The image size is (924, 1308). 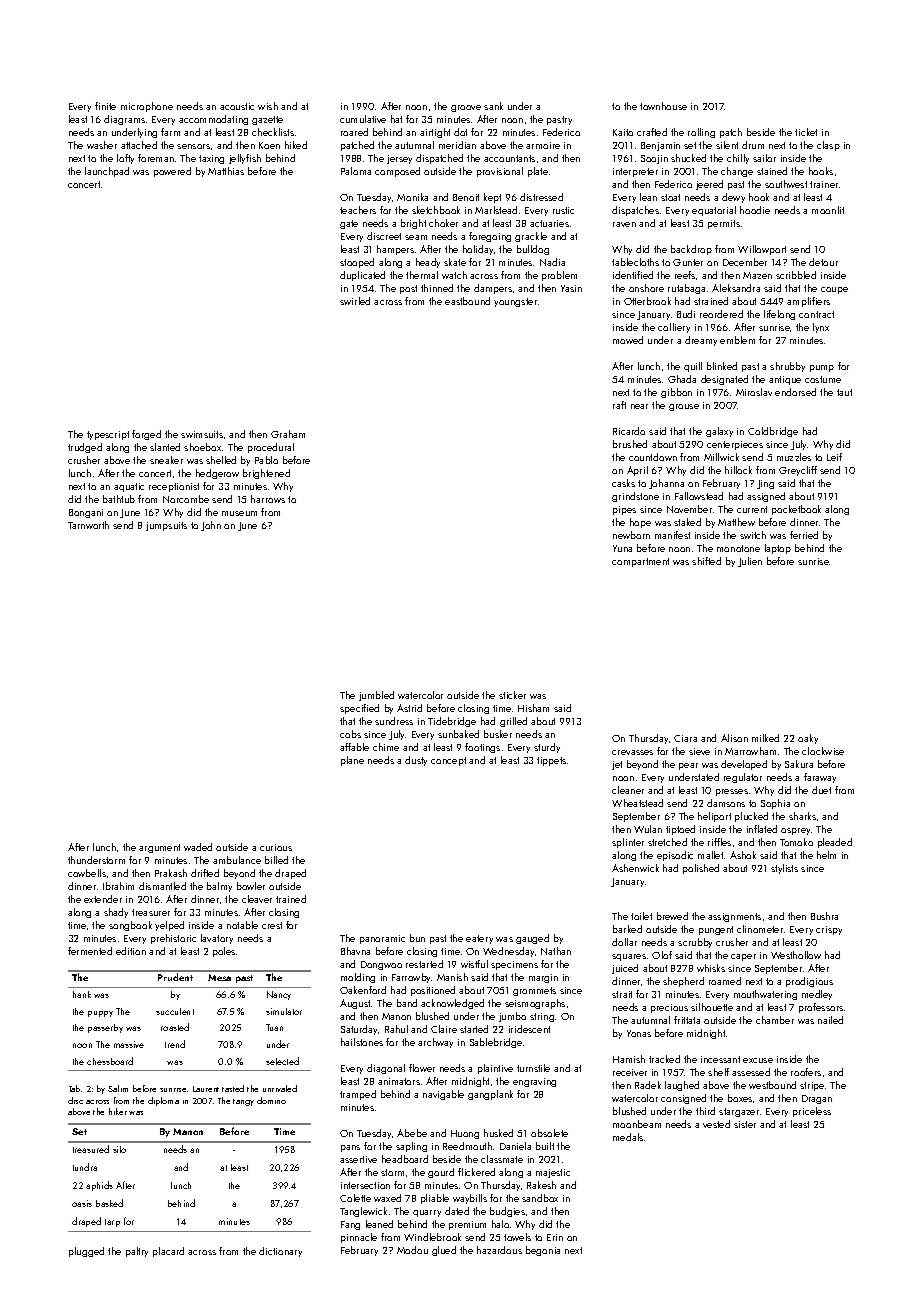 I want to click on dot, so click(x=460, y=132).
